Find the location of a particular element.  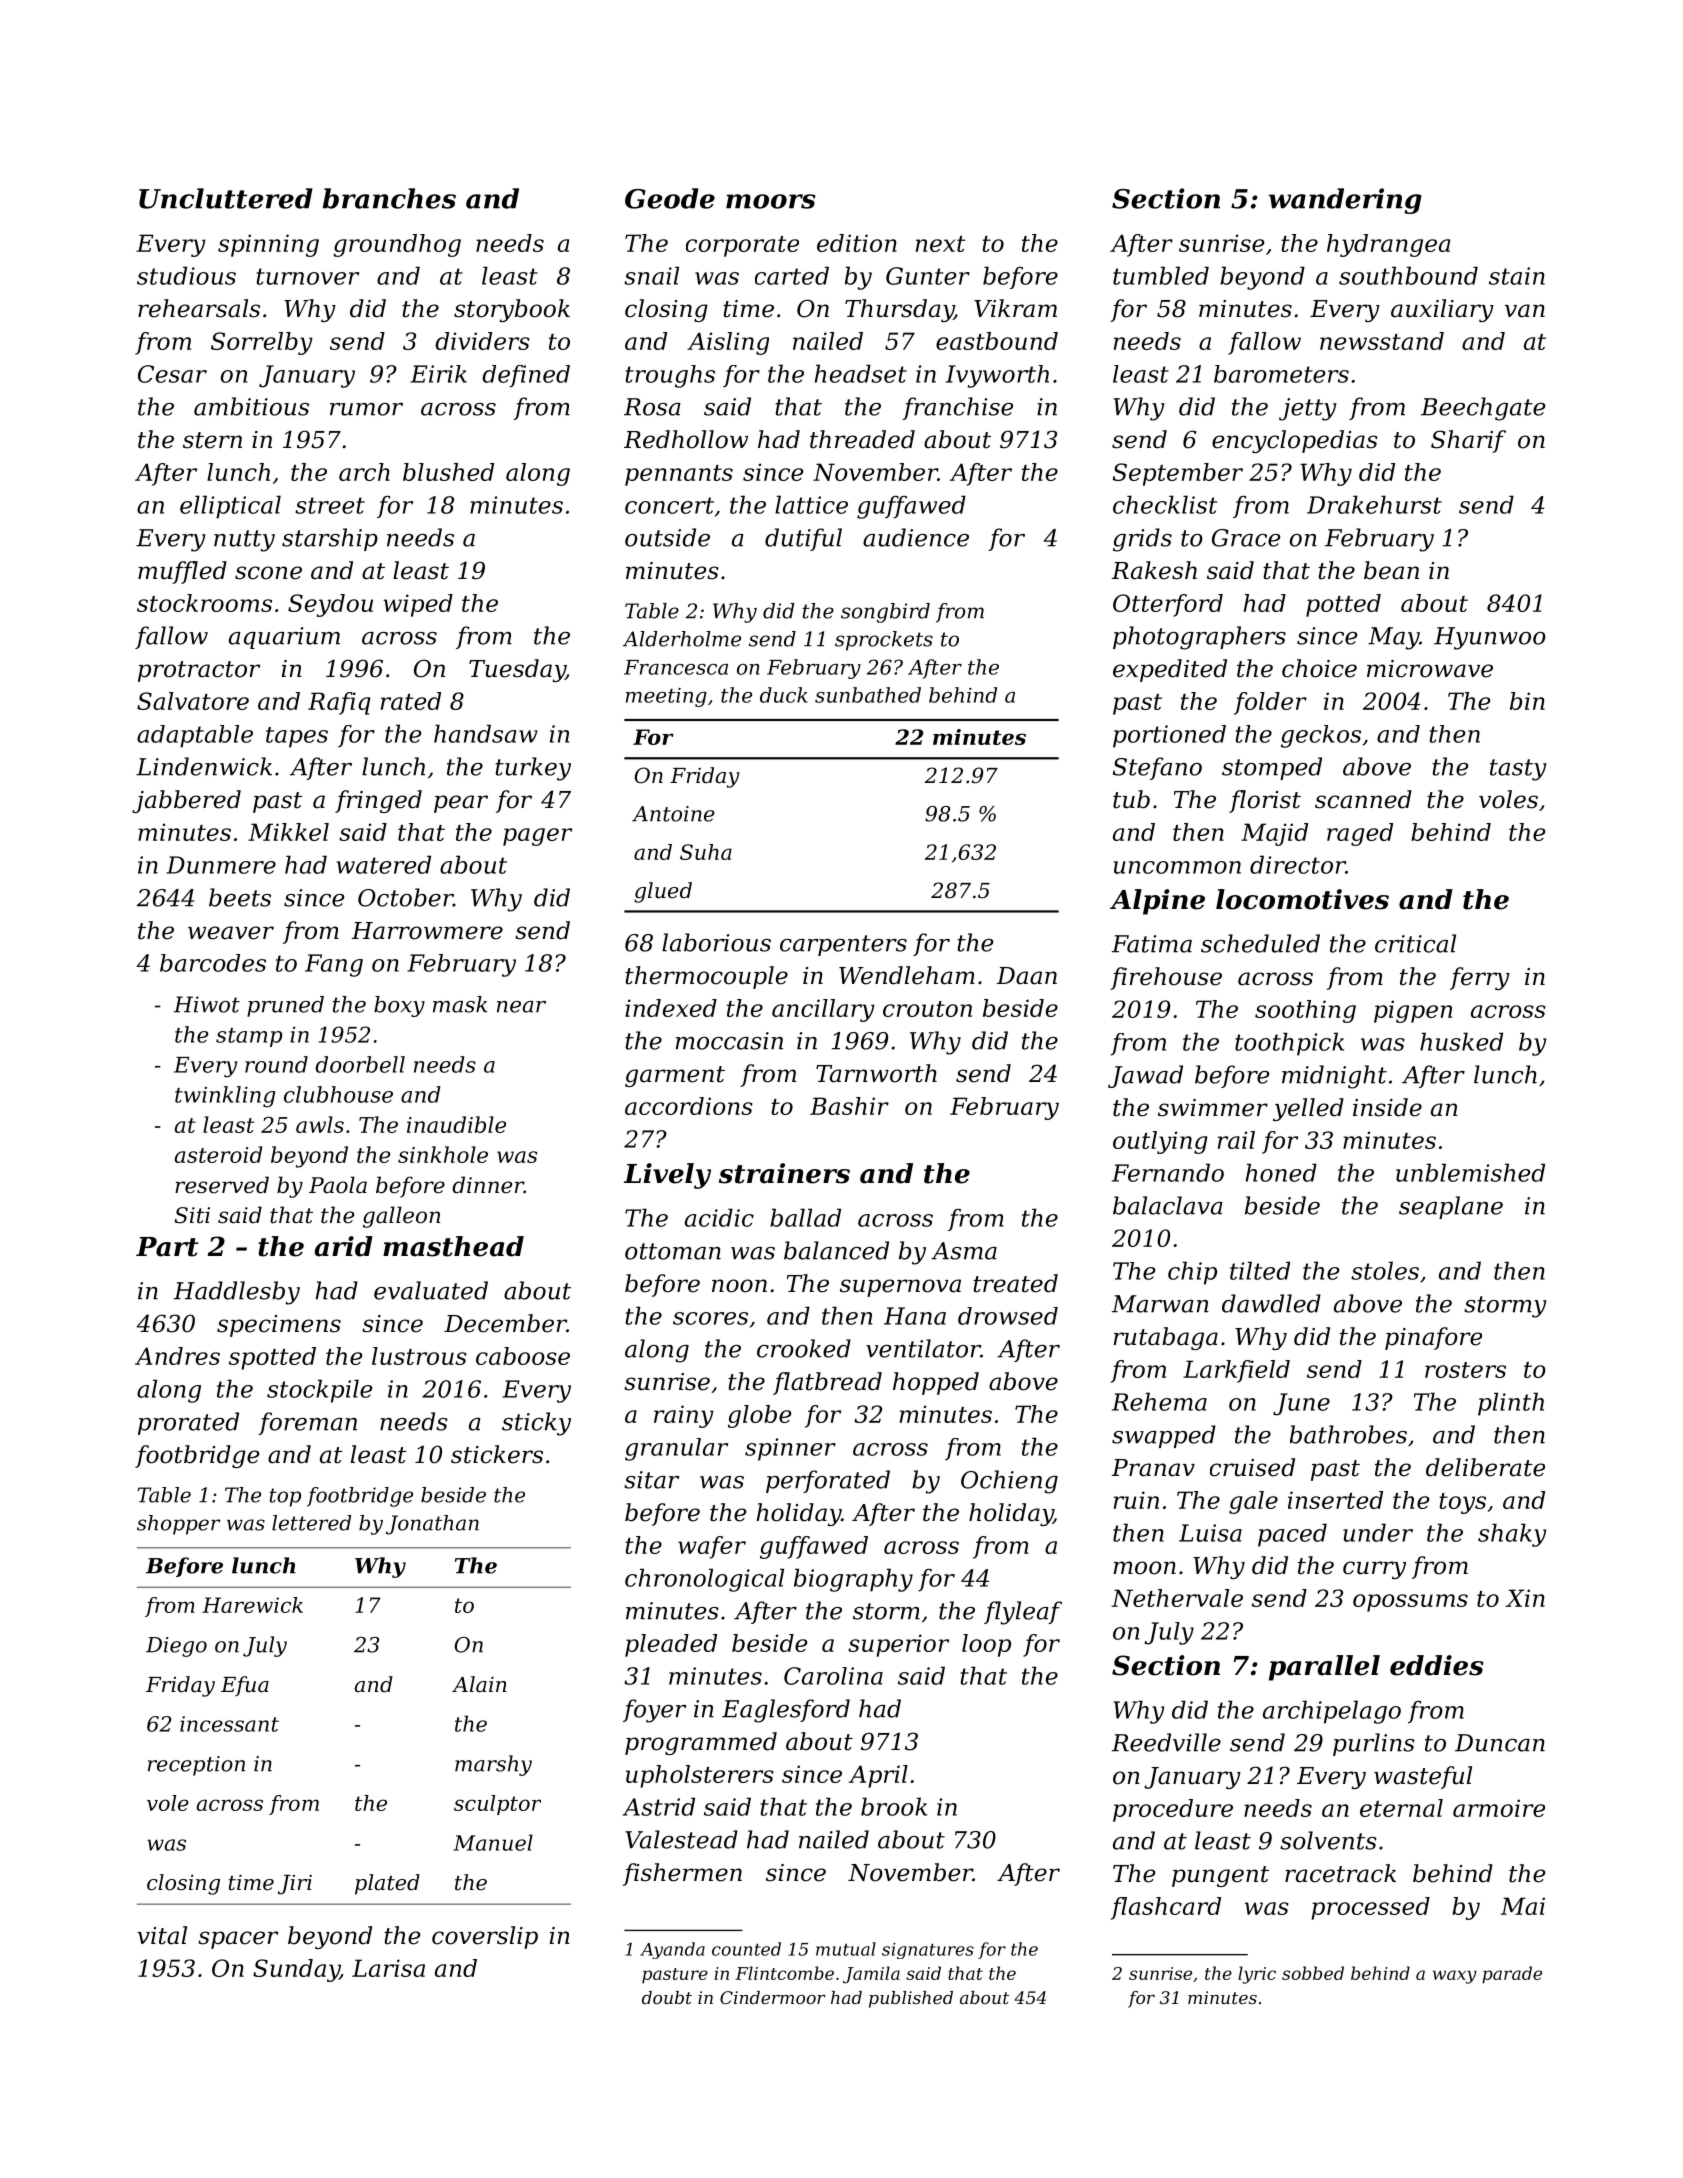

moors is located at coordinates (771, 201).
